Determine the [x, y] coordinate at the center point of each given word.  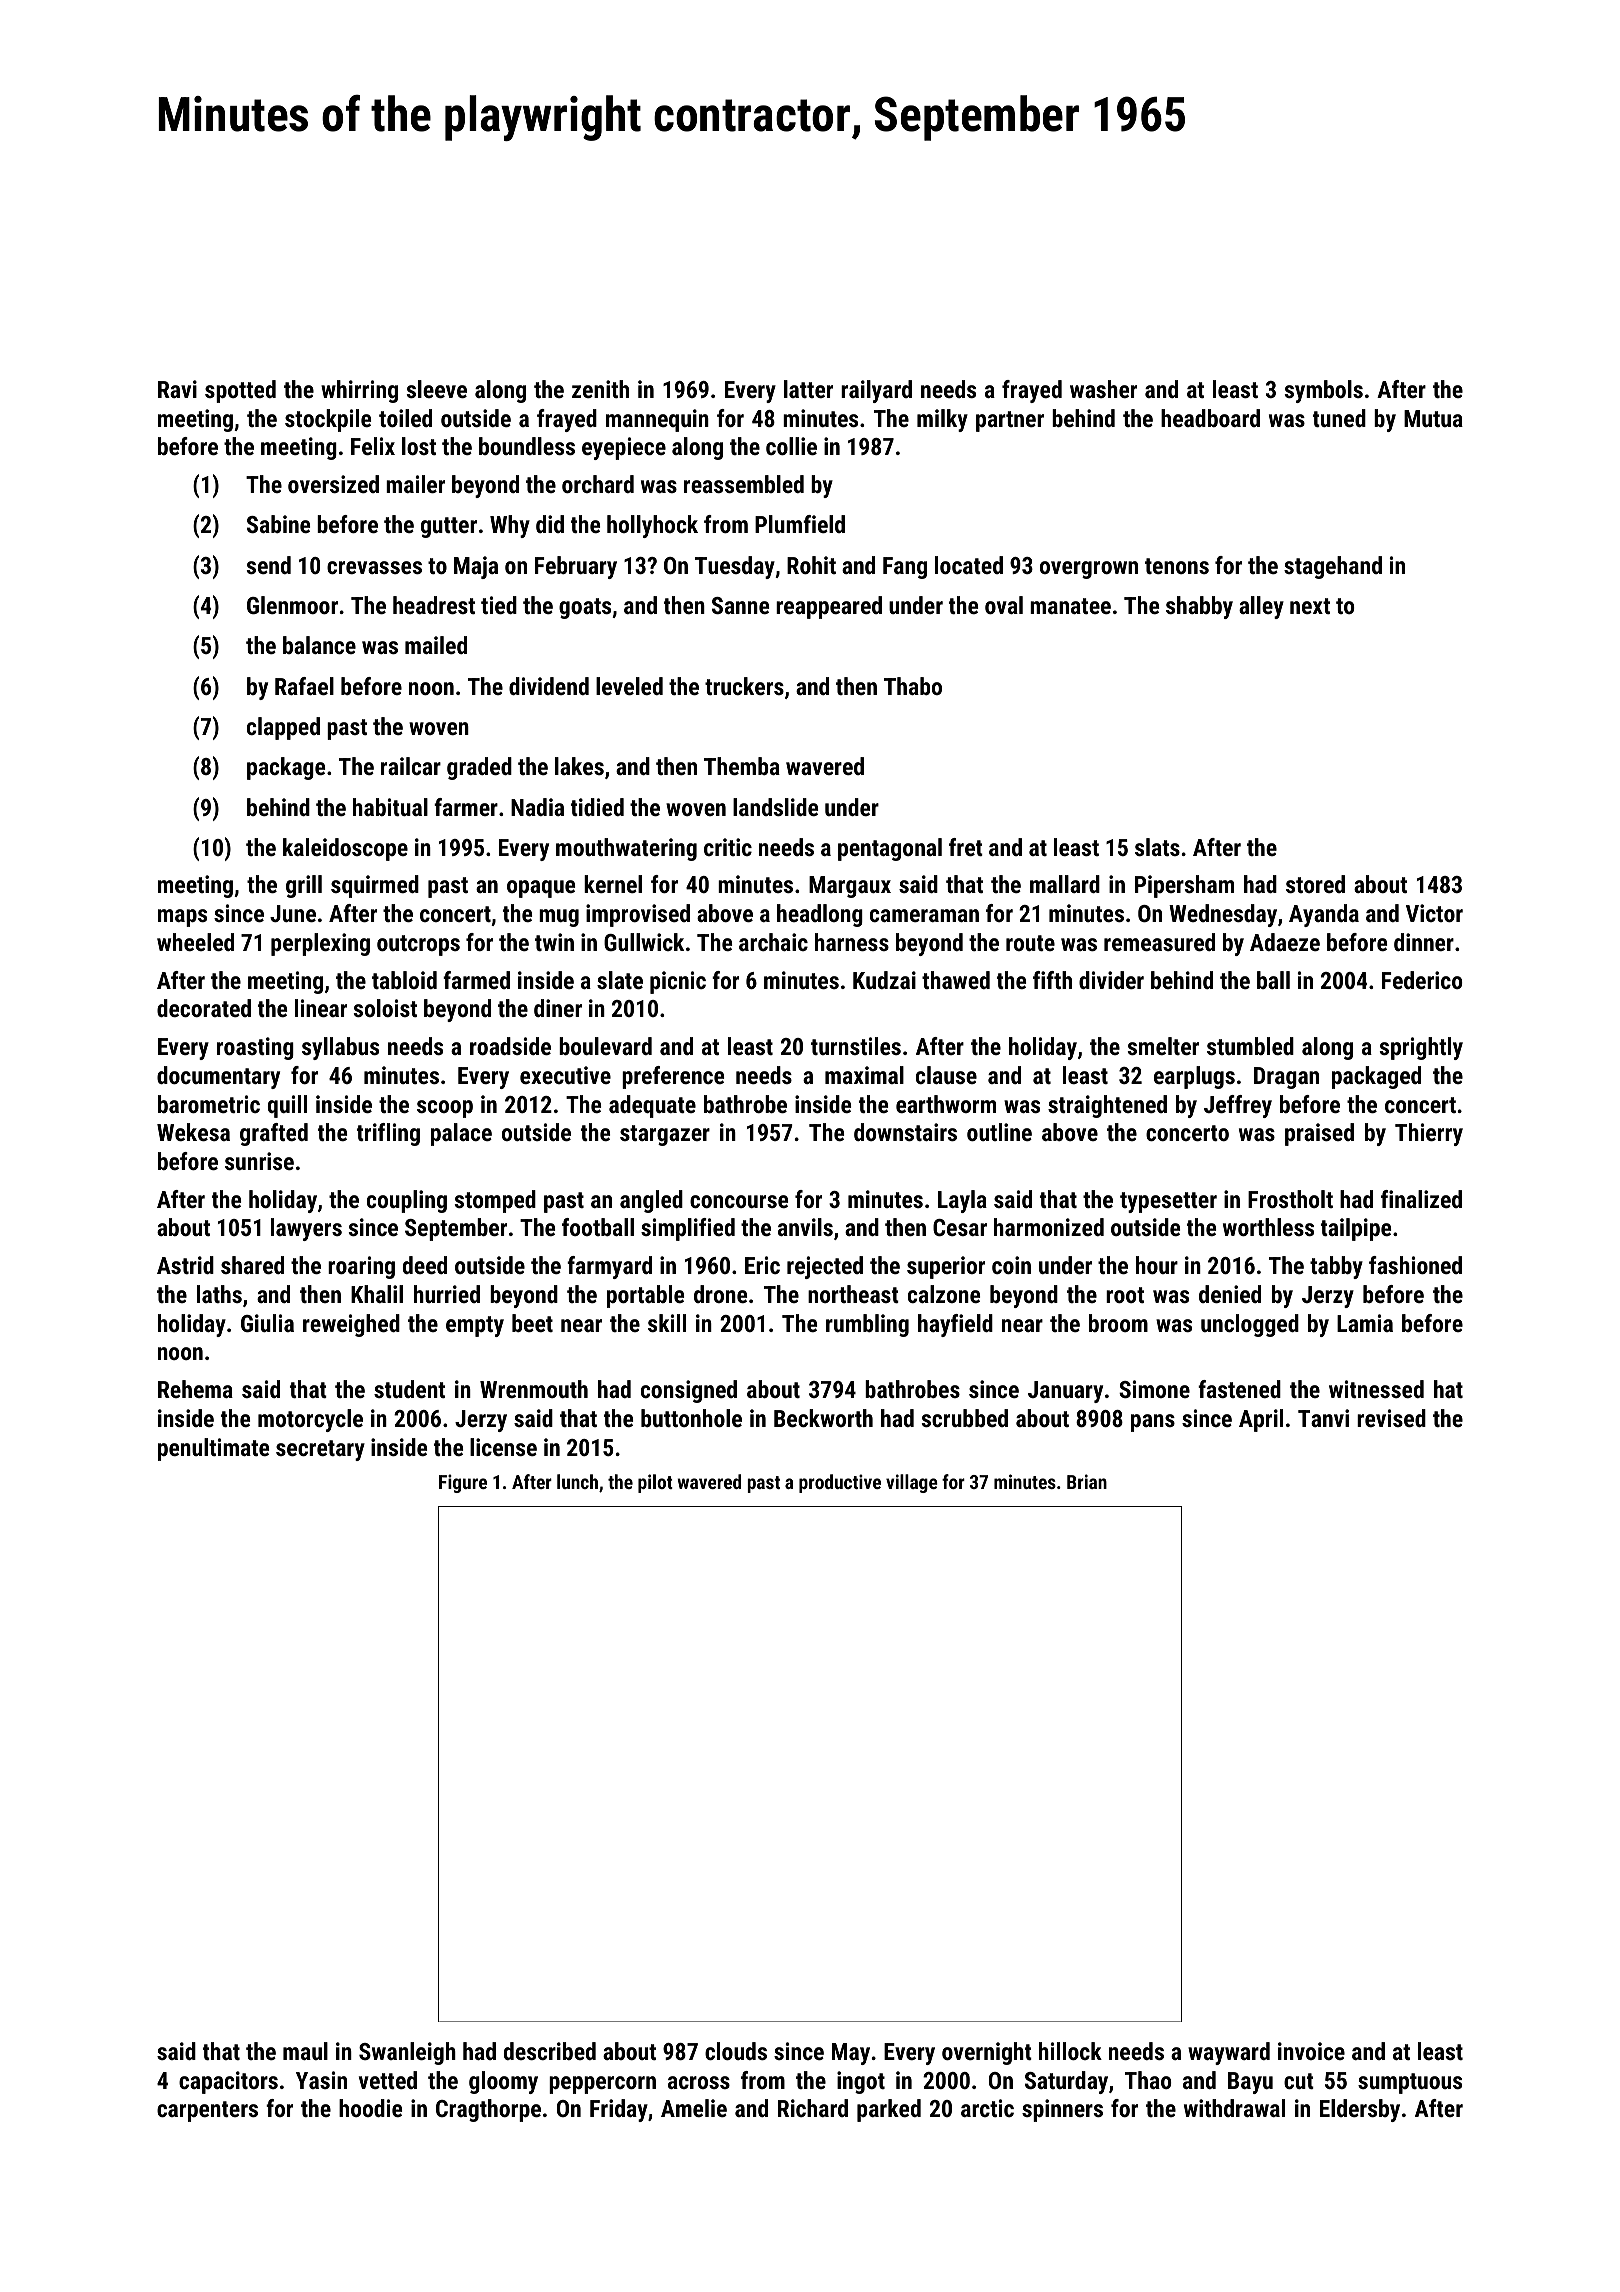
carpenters [207, 2111]
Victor [1434, 913]
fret [966, 847]
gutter [449, 527]
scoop [445, 1109]
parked [889, 2110]
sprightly [1421, 1048]
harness [852, 942]
